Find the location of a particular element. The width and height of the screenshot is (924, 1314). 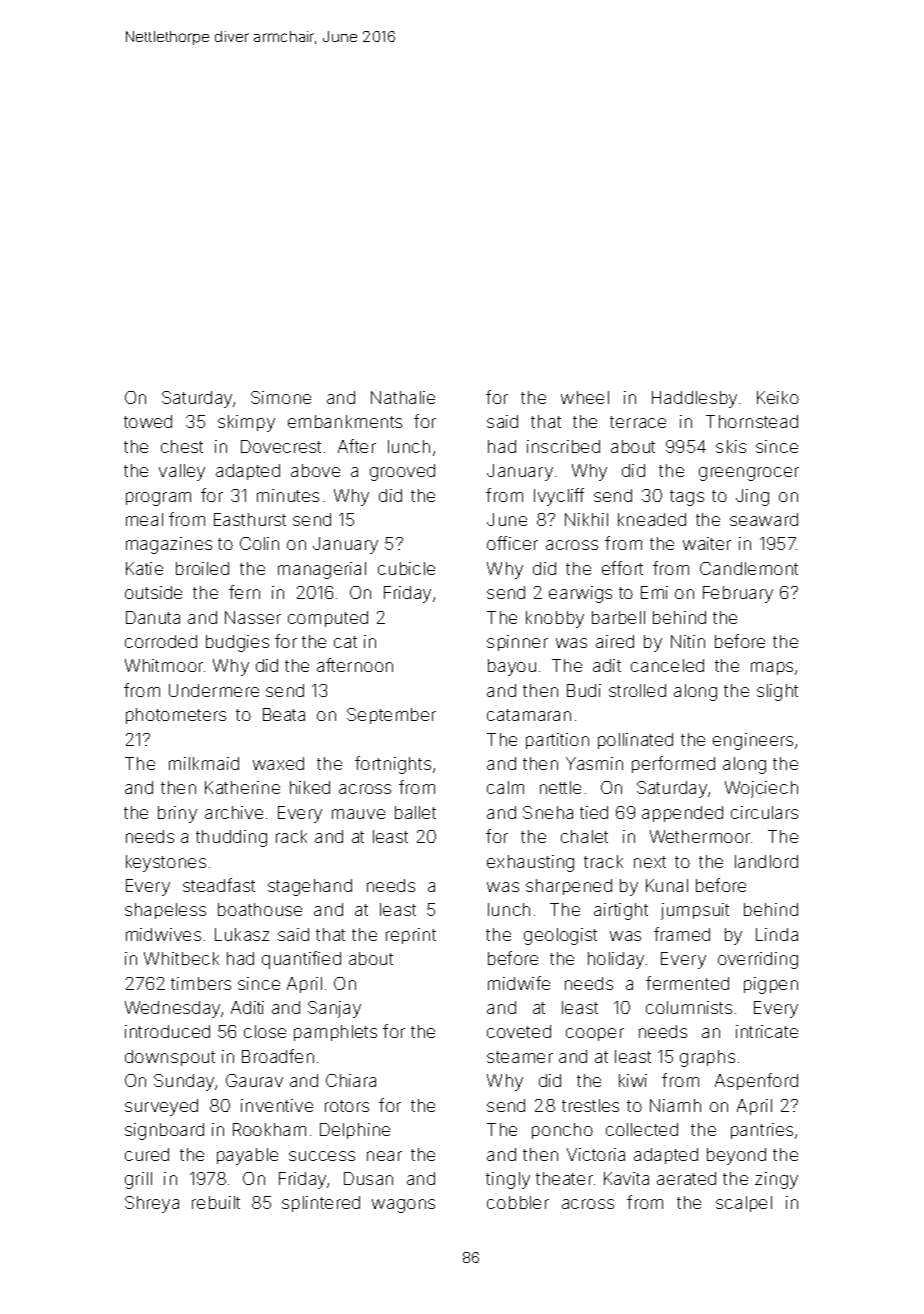

wagons is located at coordinates (403, 1206).
